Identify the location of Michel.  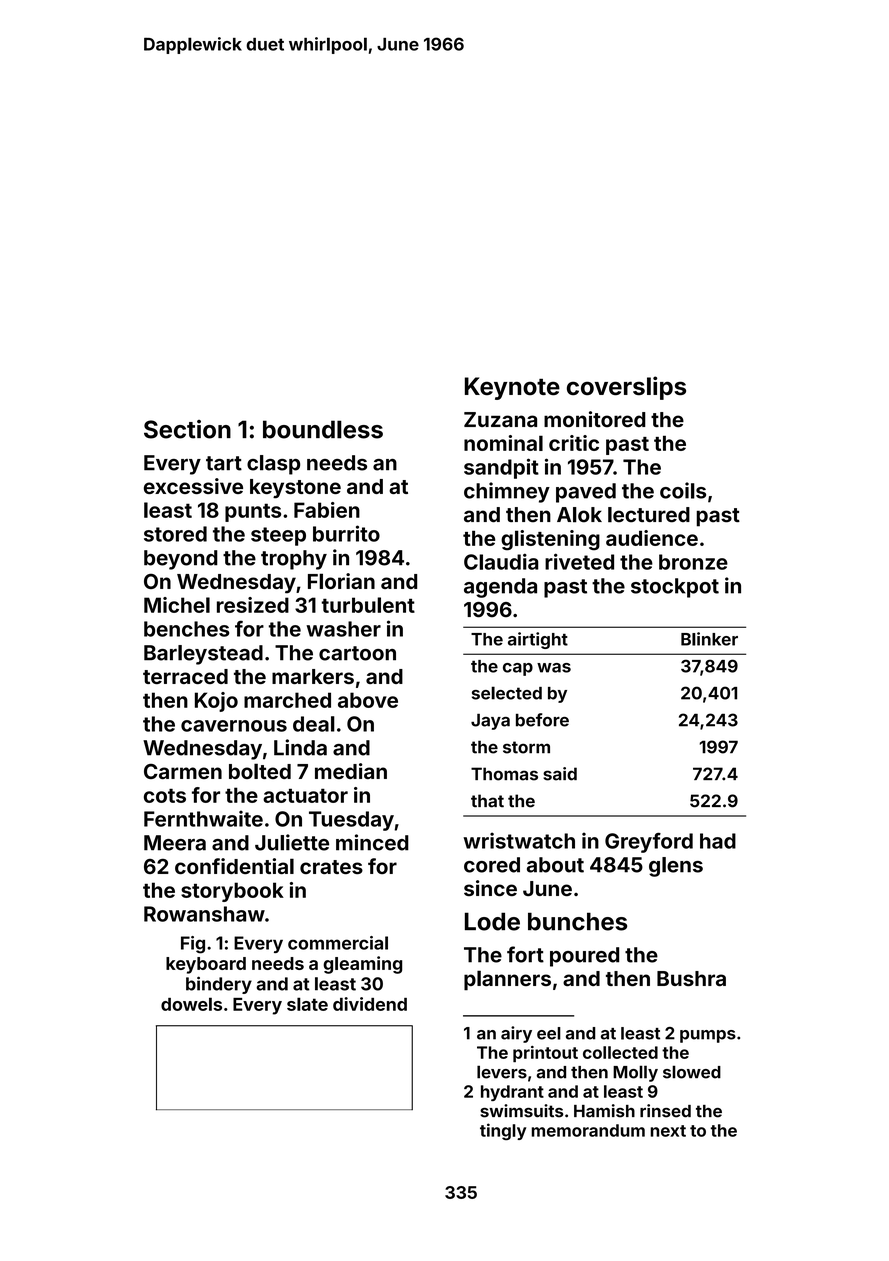
(177, 605).
